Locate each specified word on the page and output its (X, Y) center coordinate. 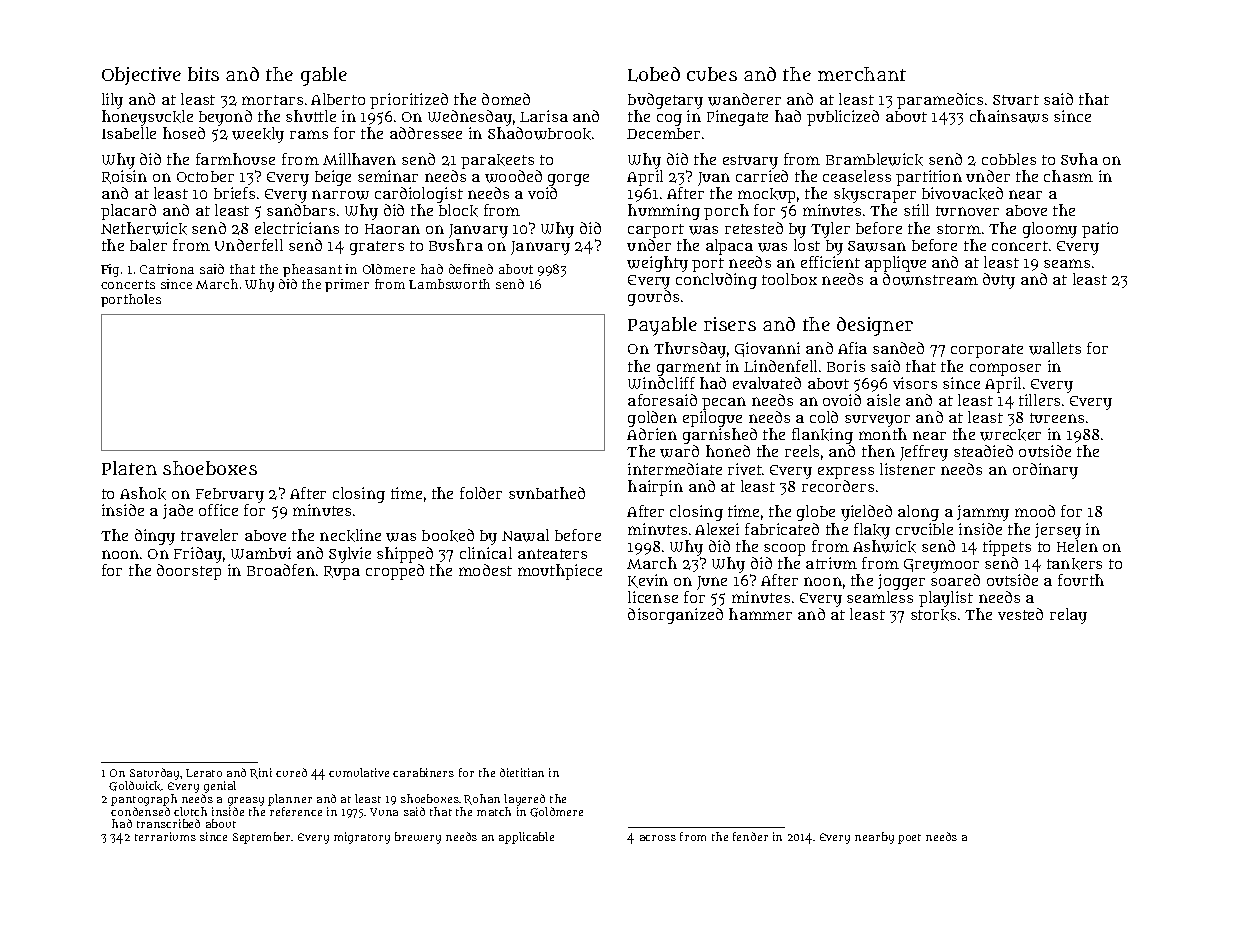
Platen (129, 468)
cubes (712, 74)
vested (1020, 614)
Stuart (1016, 100)
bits (203, 74)
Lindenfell (780, 366)
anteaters (552, 554)
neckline (350, 535)
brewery (418, 838)
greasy (246, 801)
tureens (1057, 418)
